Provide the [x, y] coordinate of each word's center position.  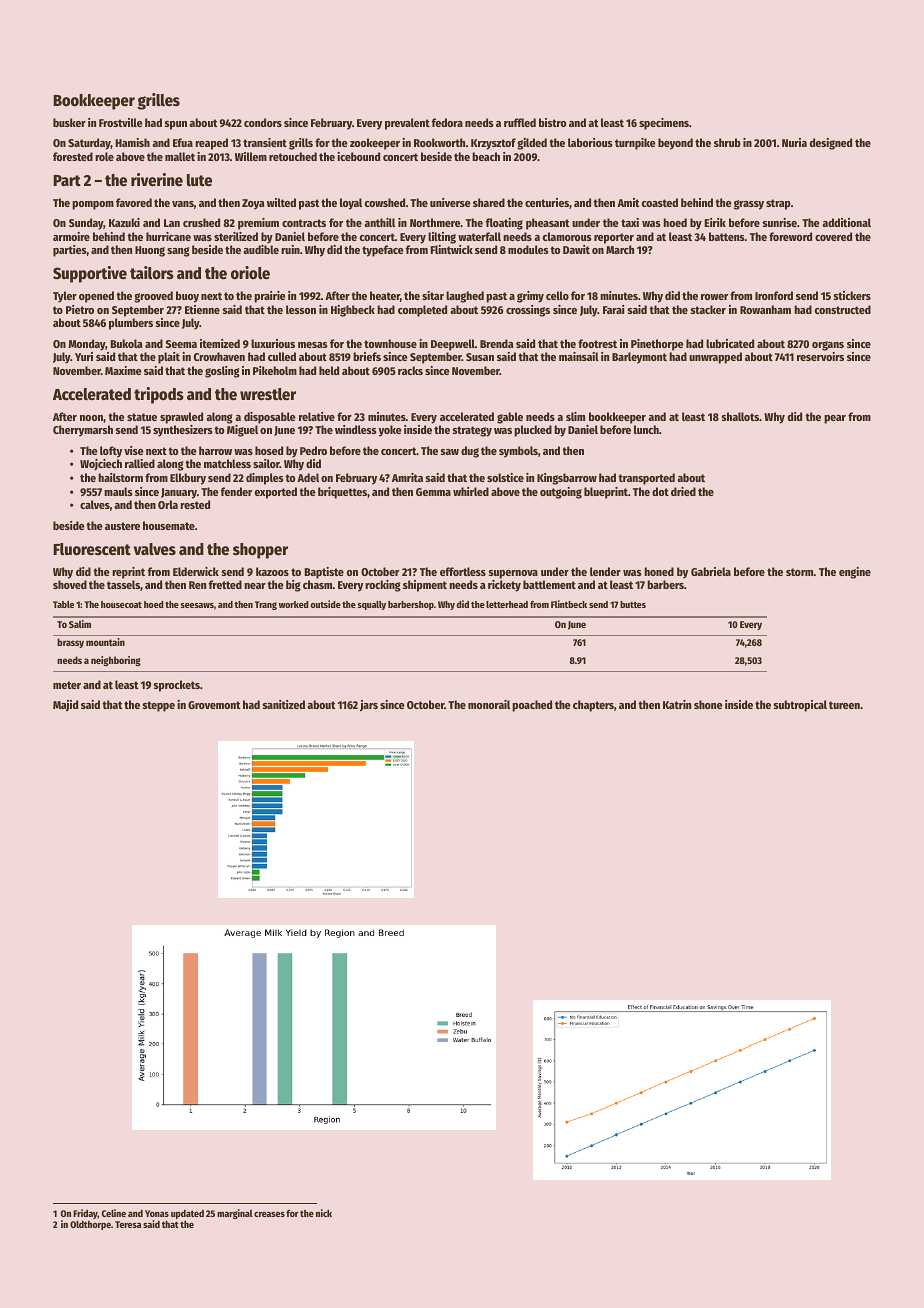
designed [831, 144]
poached [532, 706]
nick [324, 1213]
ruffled [520, 122]
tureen [844, 705]
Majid [65, 706]
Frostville [121, 122]
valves [155, 549]
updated [187, 1214]
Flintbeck [569, 604]
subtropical [800, 706]
